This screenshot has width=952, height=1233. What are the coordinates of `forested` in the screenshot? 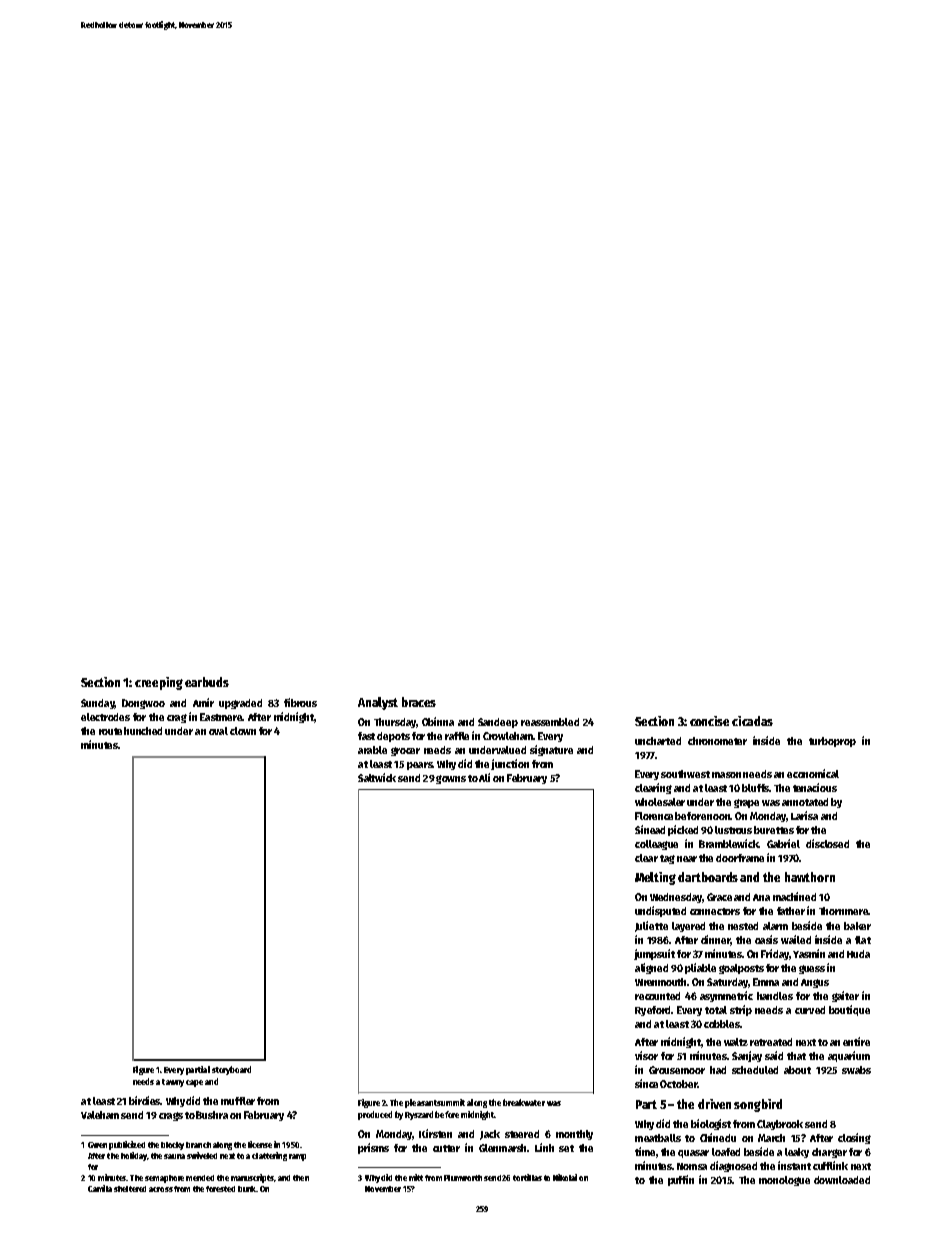 It's located at (220, 1189).
